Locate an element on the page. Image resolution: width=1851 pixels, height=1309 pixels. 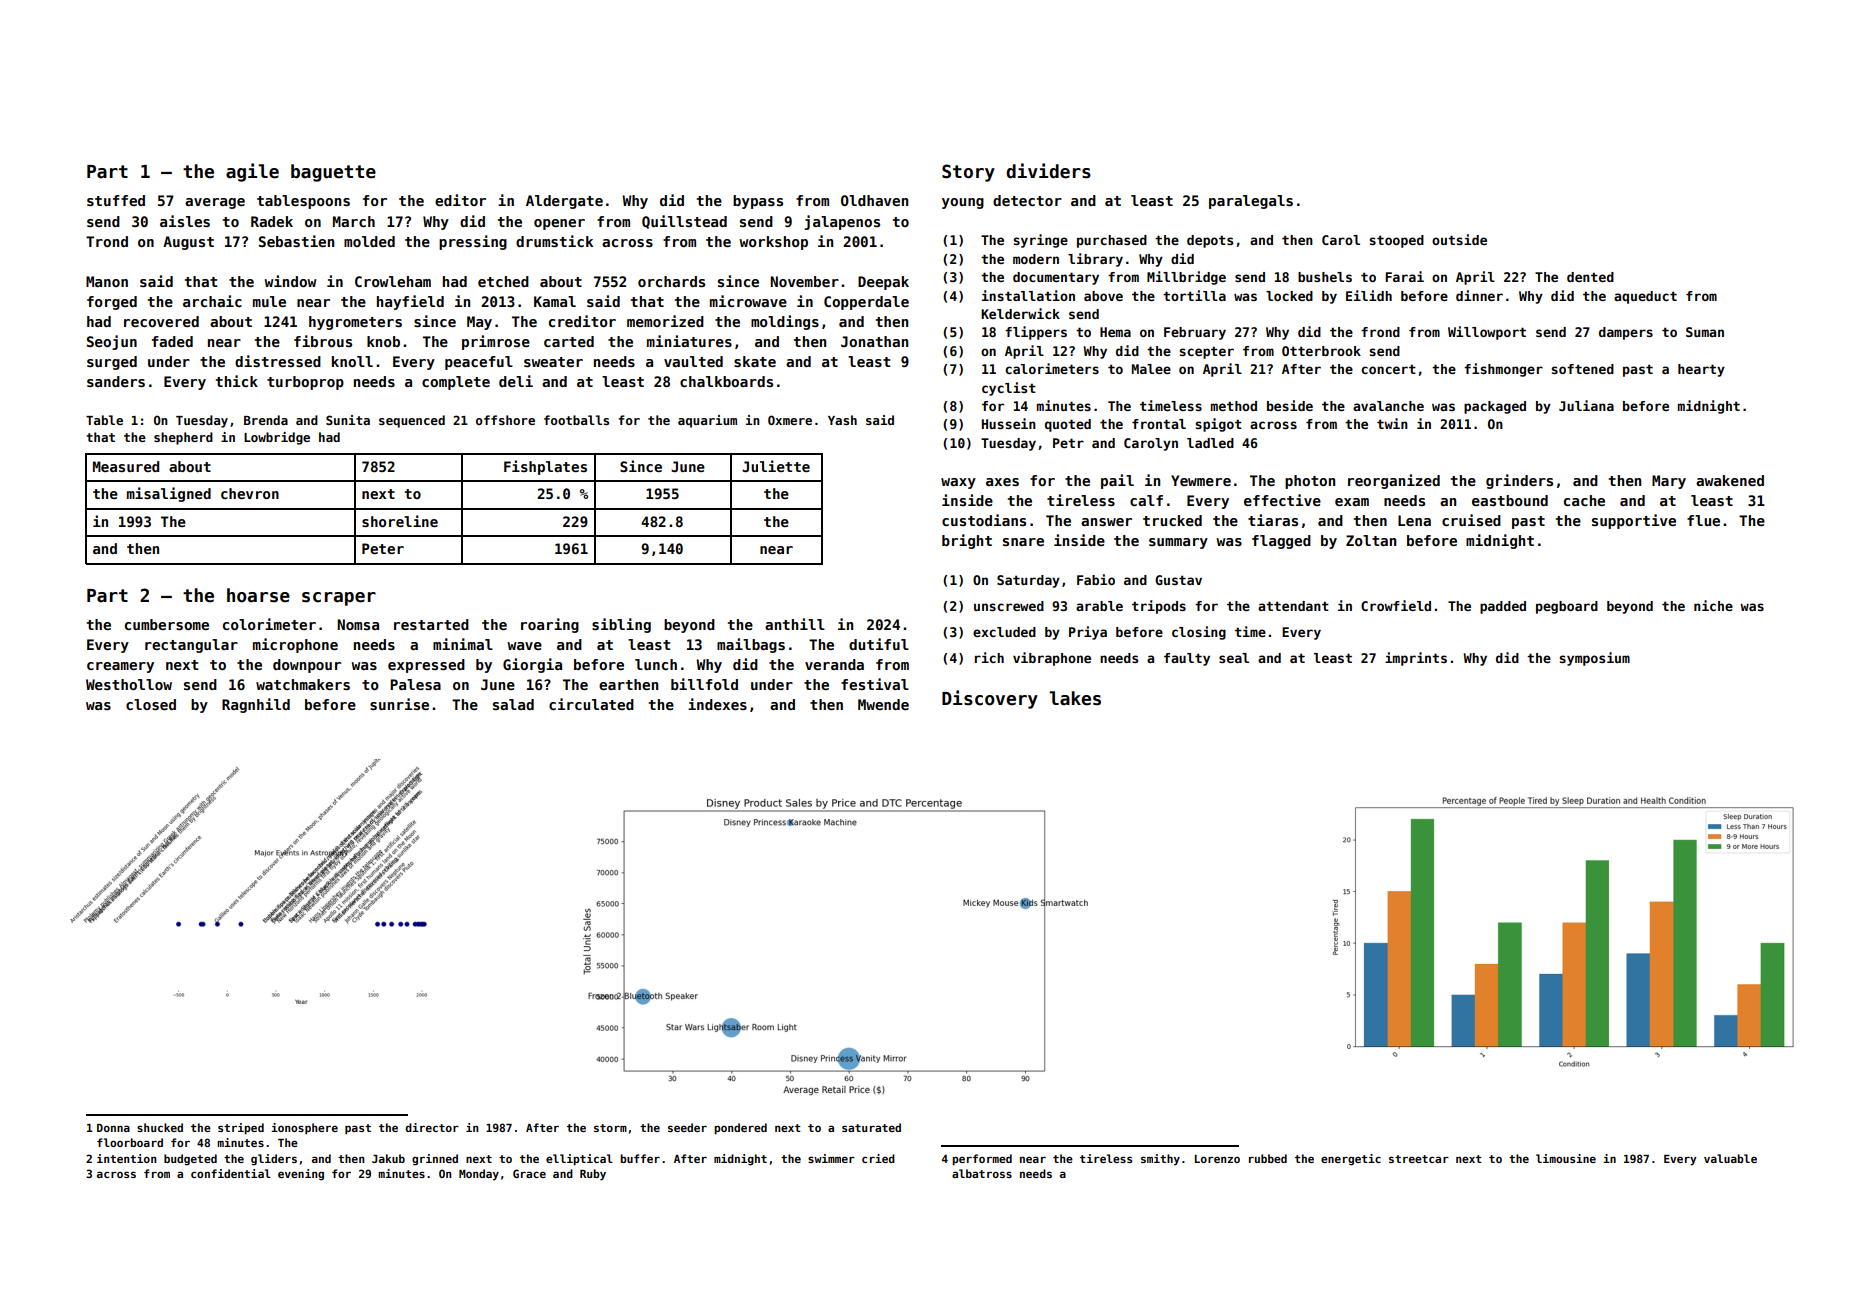
watchmakers is located at coordinates (303, 684).
